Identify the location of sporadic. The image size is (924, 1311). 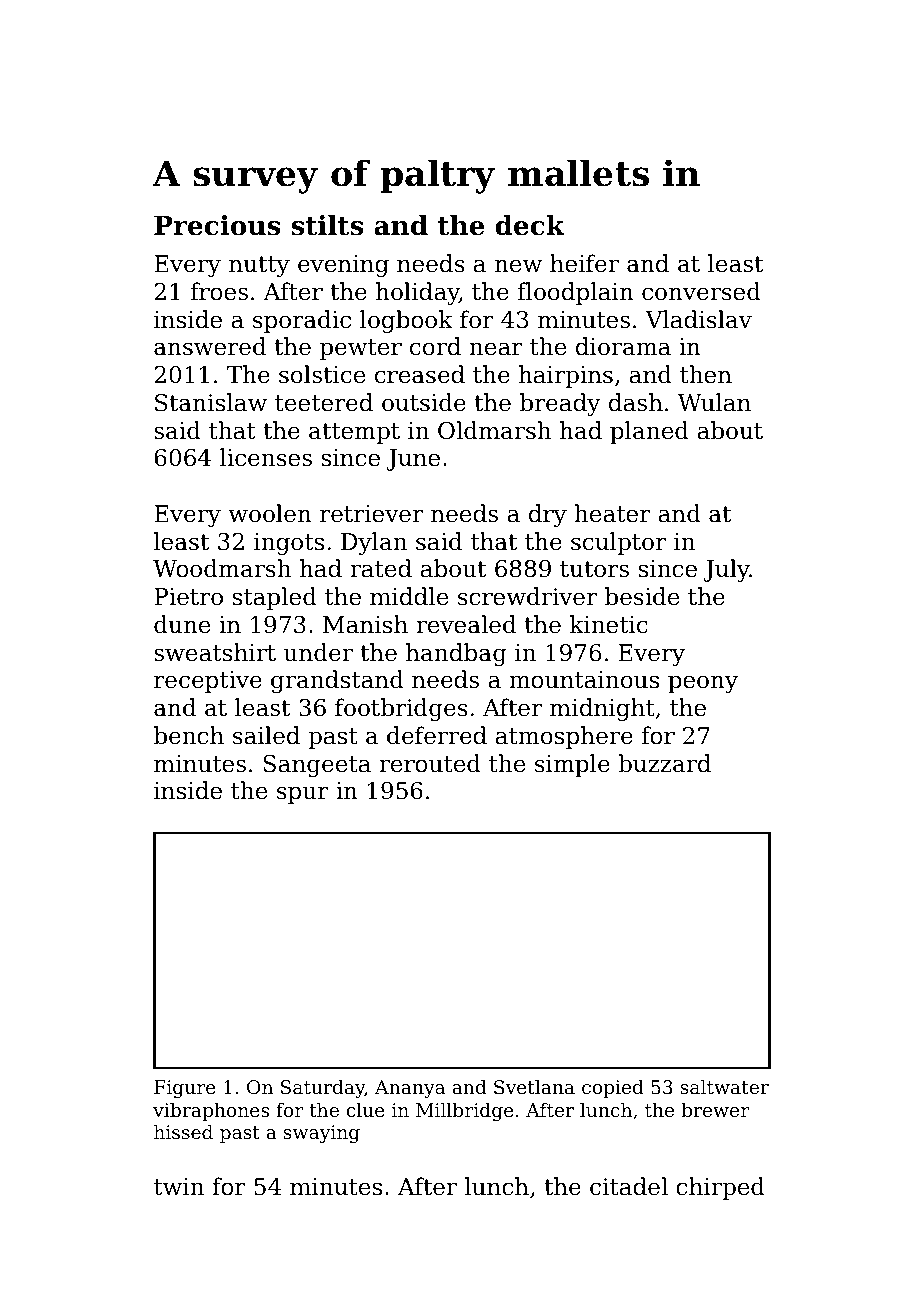
(302, 321).
